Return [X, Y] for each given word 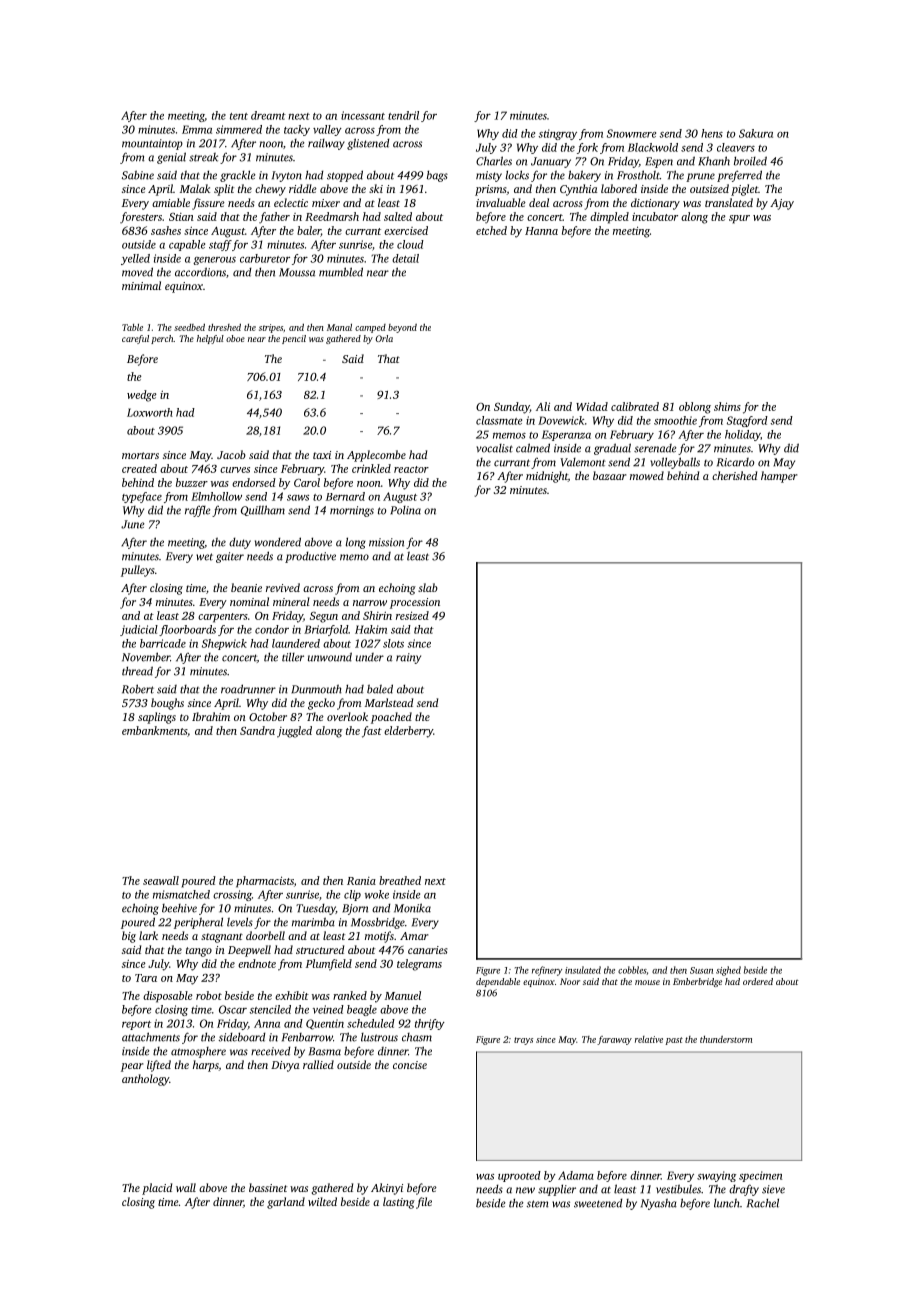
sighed [728, 971]
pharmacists [265, 882]
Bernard [345, 496]
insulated [583, 970]
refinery [547, 971]
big [129, 937]
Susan [701, 970]
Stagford [747, 421]
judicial [139, 630]
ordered [758, 981]
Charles [494, 161]
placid [157, 1189]
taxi [322, 455]
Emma [197, 129]
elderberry [408, 732]
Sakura [756, 133]
